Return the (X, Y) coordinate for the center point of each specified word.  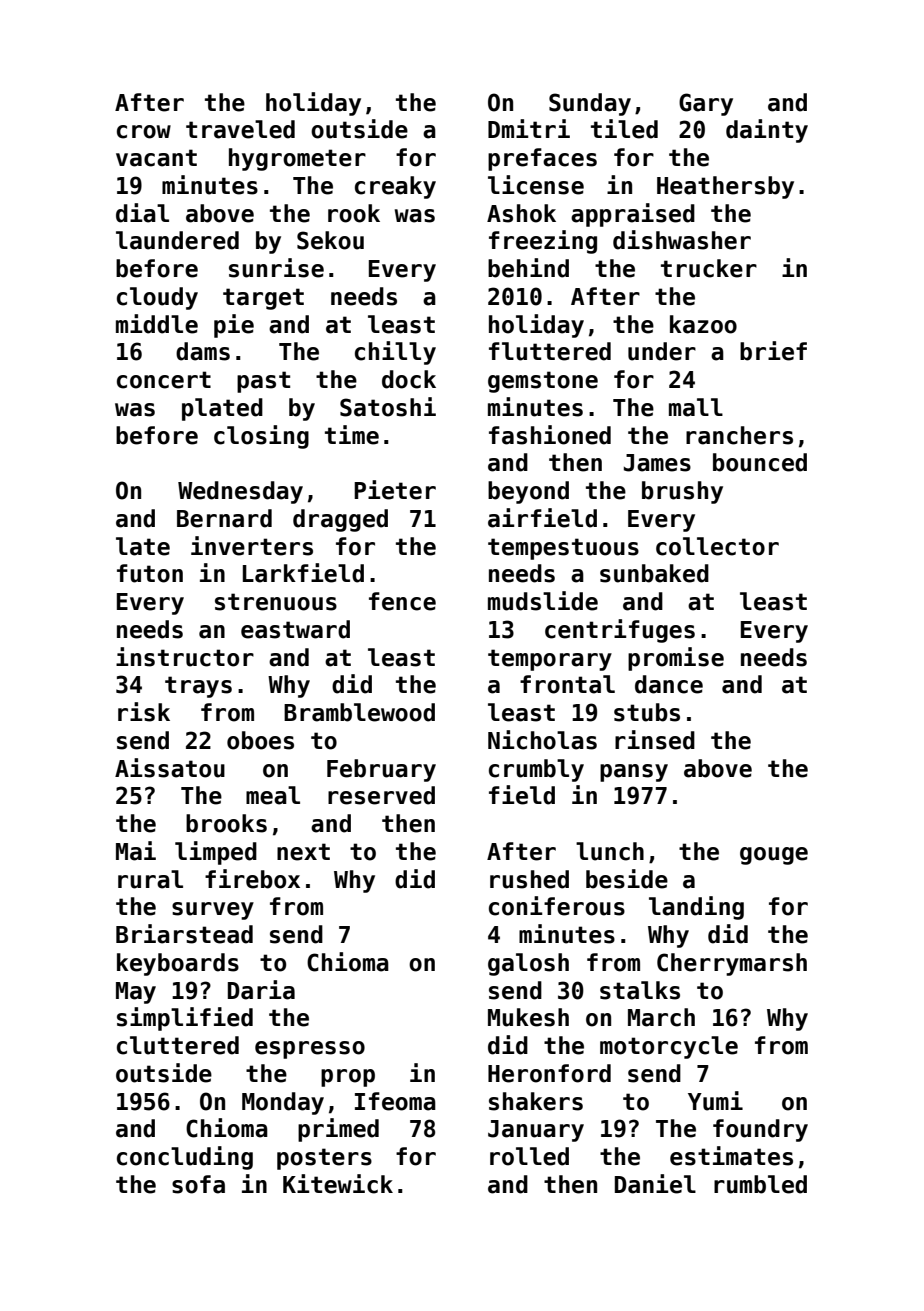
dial (142, 213)
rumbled (760, 1184)
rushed (529, 879)
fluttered (550, 351)
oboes (260, 740)
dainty (767, 131)
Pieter (395, 490)
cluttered (178, 1045)
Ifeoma (395, 1101)
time (352, 435)
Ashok (521, 213)
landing (696, 908)
